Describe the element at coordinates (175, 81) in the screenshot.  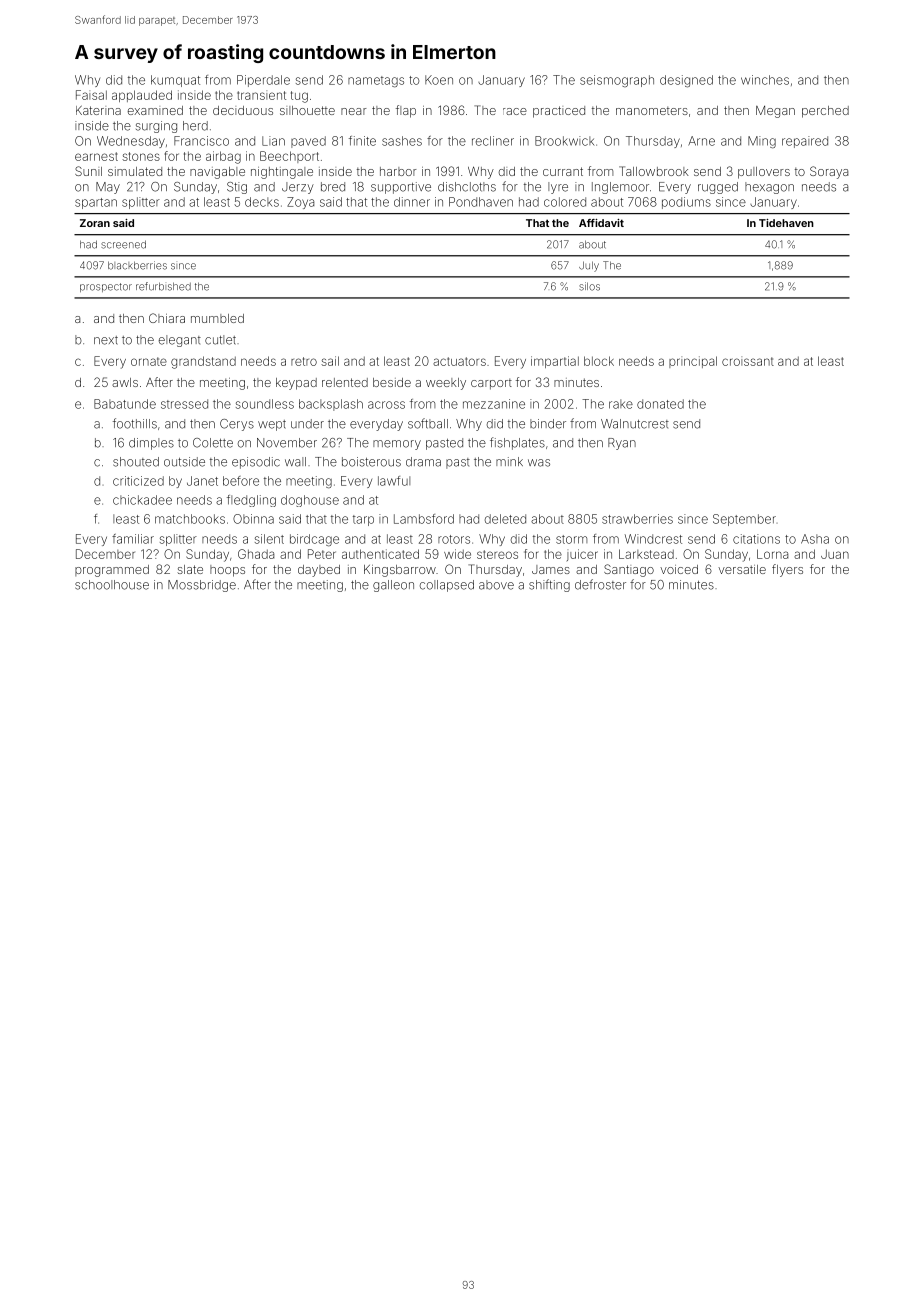
I see `kumquat` at that location.
